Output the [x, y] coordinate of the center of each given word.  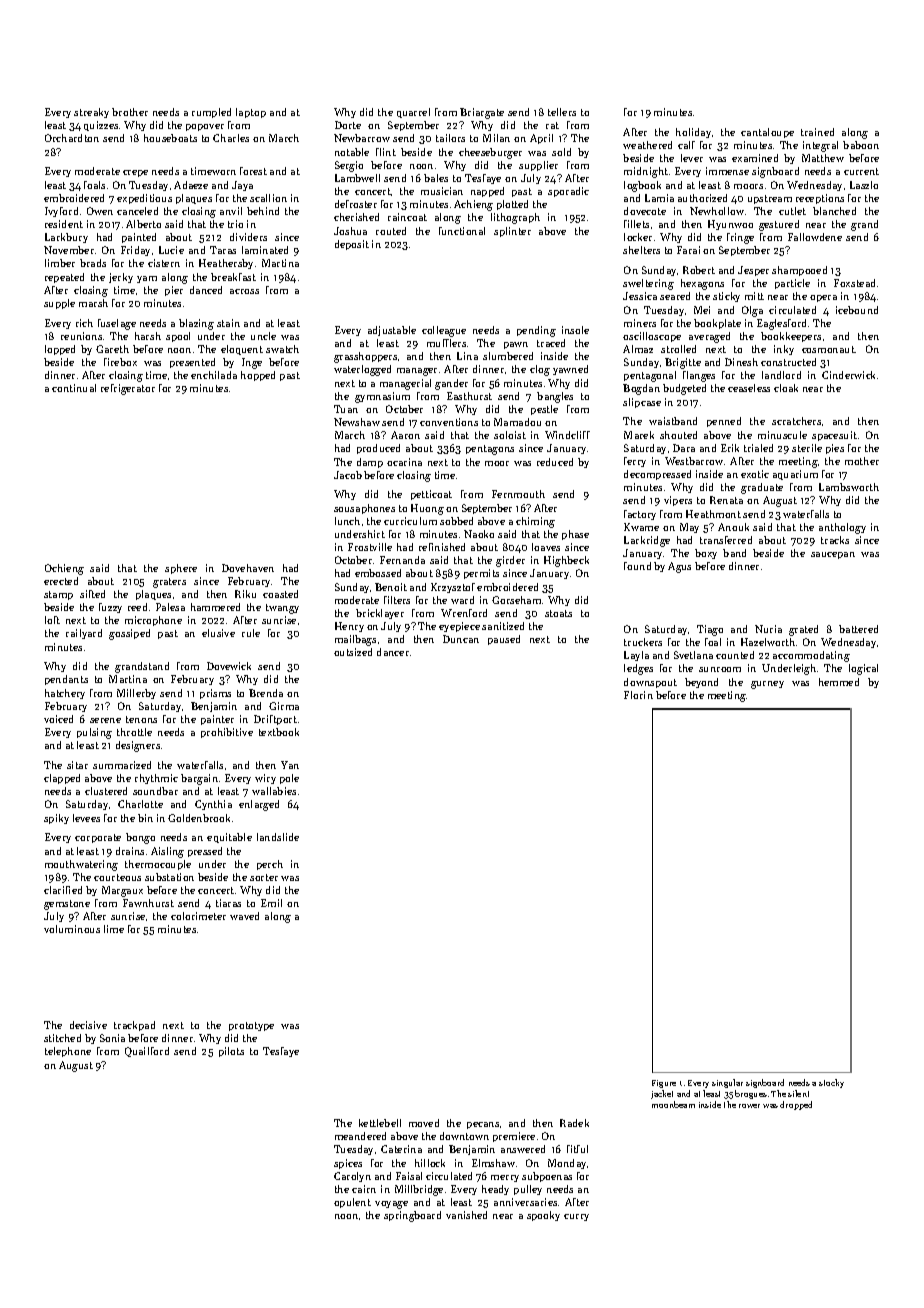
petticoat [431, 495]
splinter [512, 232]
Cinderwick [848, 375]
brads [93, 263]
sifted [92, 594]
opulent [352, 1203]
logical [863, 669]
